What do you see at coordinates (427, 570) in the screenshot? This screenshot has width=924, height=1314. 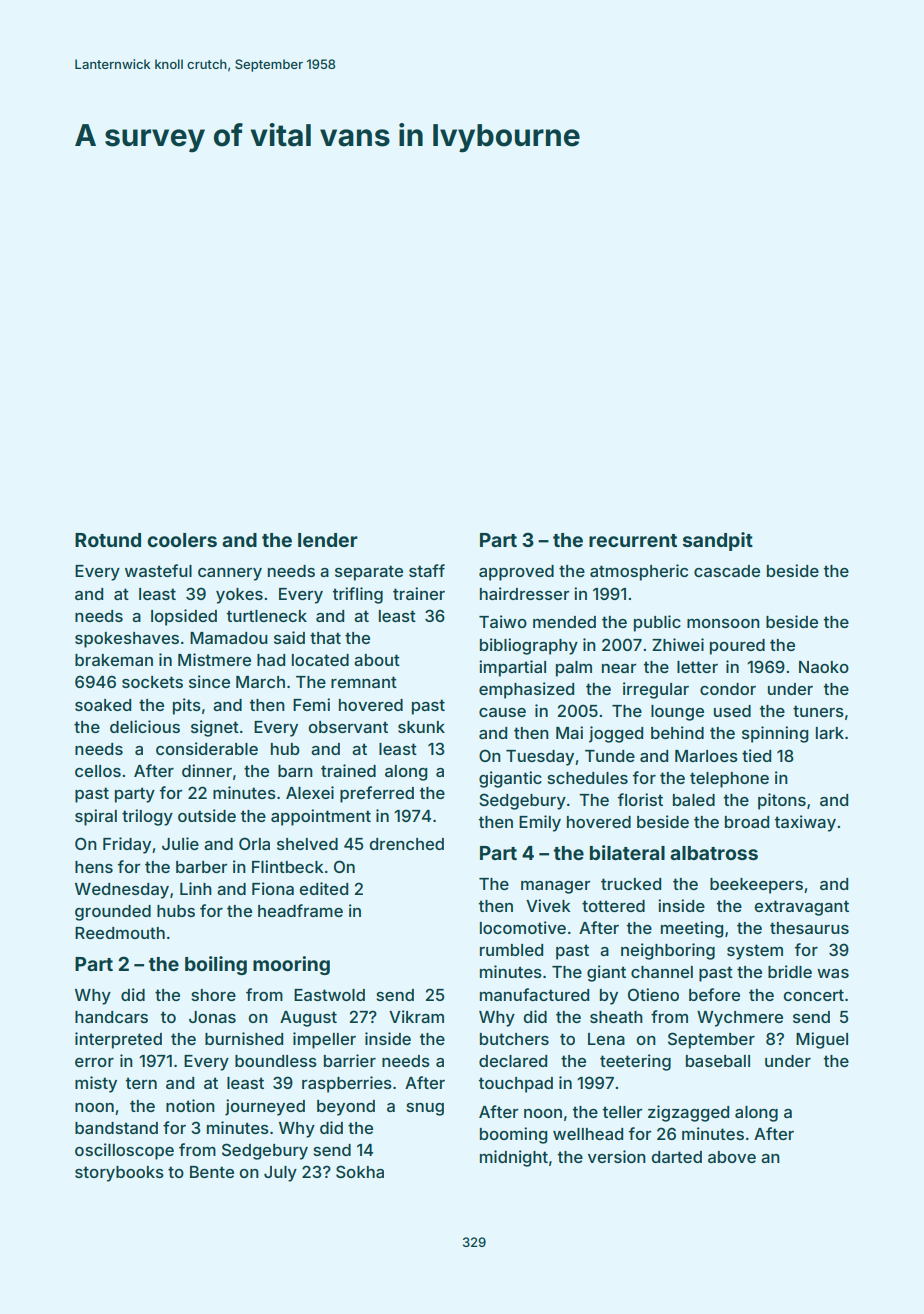 I see `staff` at bounding box center [427, 570].
